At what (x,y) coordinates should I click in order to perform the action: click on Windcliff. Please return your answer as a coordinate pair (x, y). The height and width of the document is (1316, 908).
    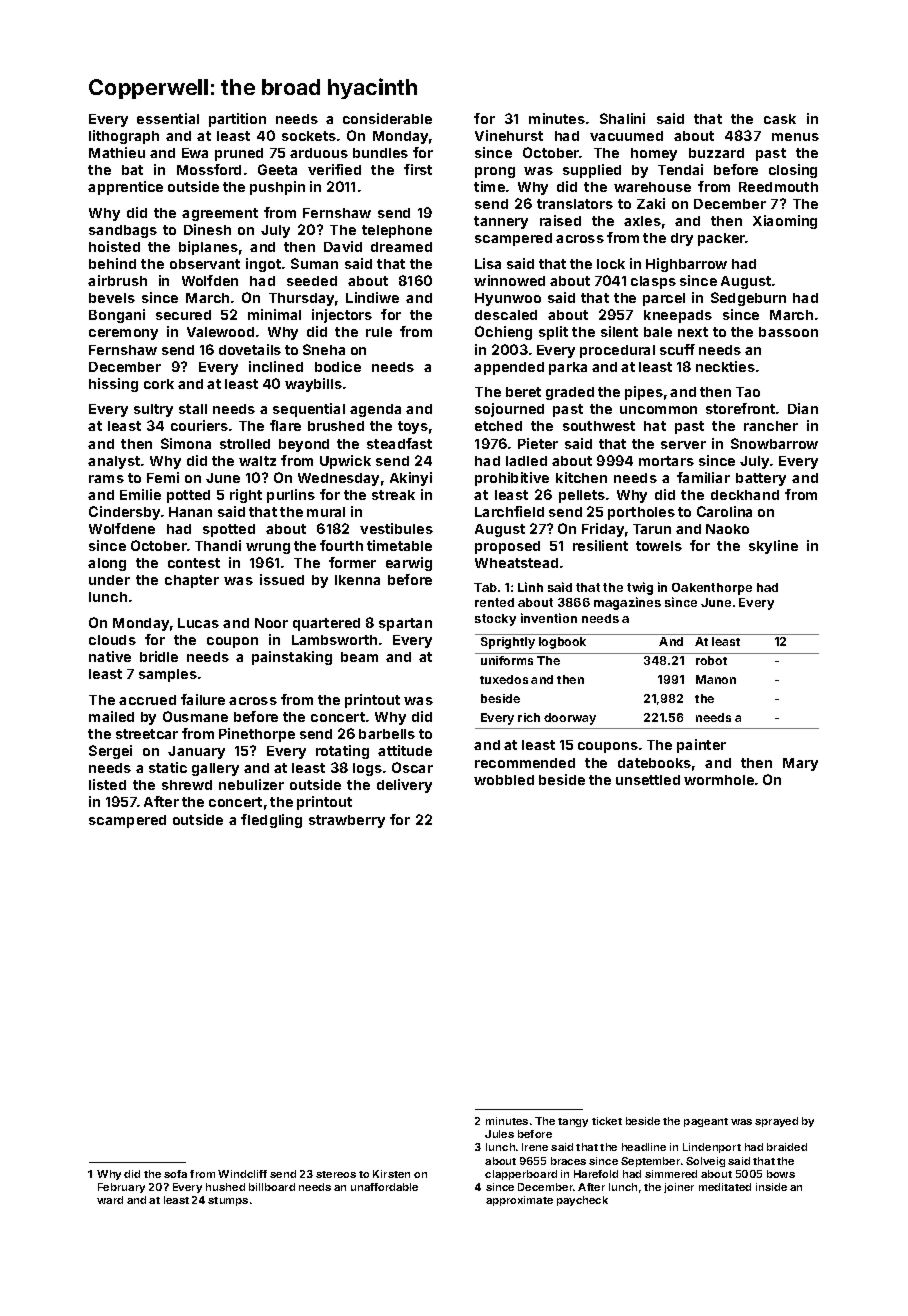
    Looking at the image, I should click on (242, 1174).
